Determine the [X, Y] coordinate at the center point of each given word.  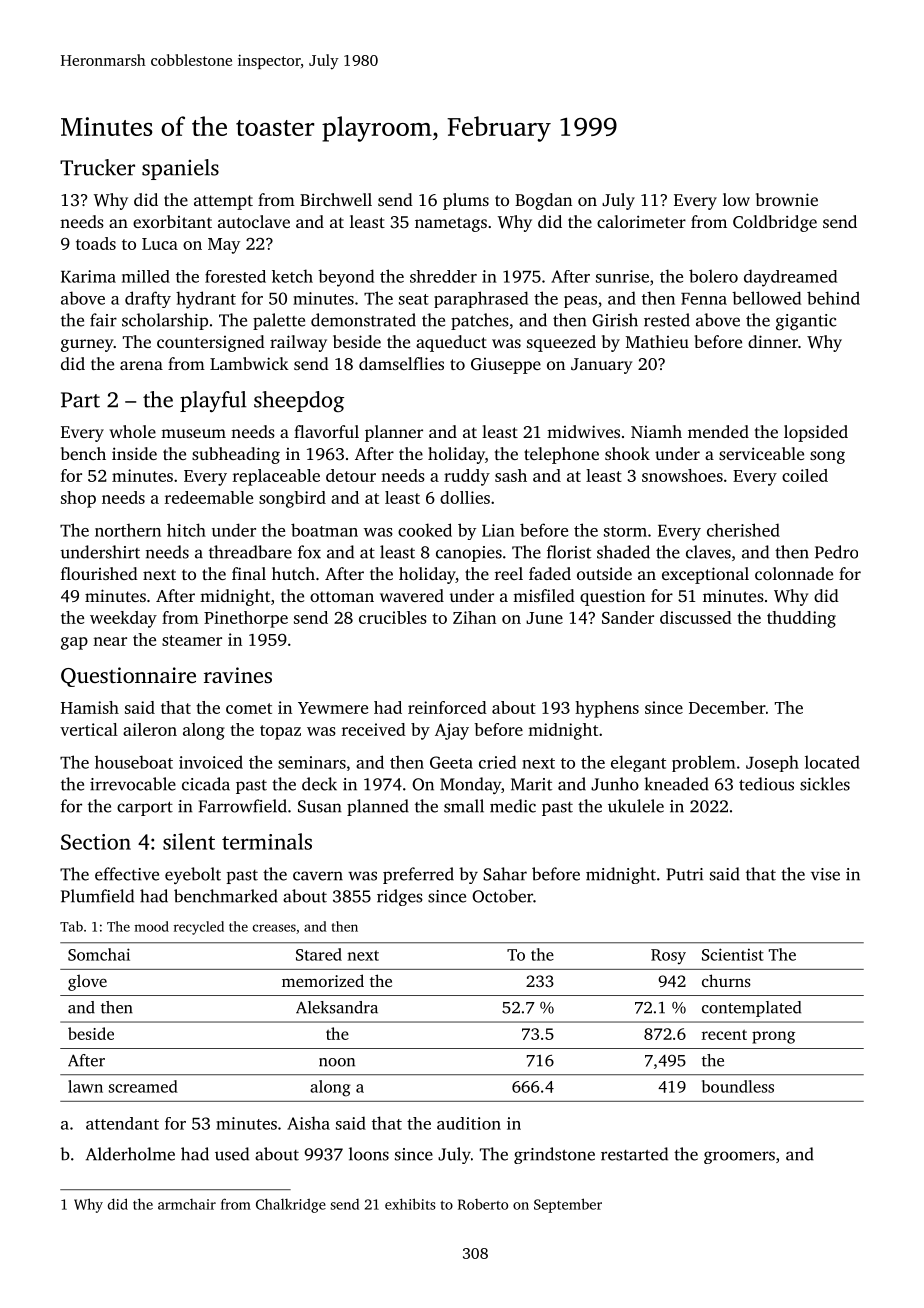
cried [497, 762]
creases [274, 928]
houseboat [134, 762]
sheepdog [299, 401]
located [832, 762]
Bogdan [543, 201]
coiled [805, 475]
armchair [187, 1204]
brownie [787, 199]
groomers [739, 1157]
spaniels [180, 169]
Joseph [772, 763]
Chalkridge [291, 1205]
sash [511, 475]
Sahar [505, 874]
